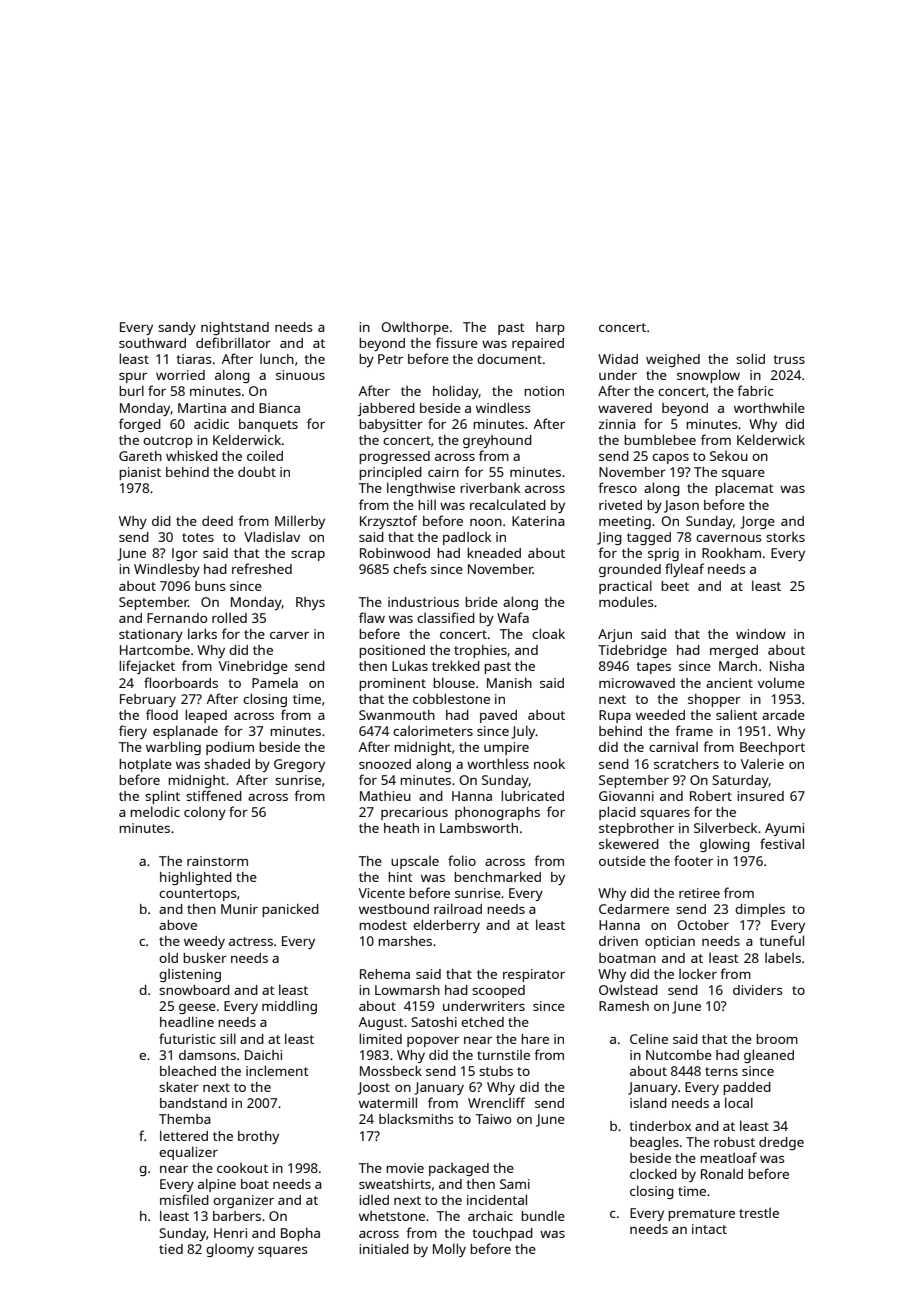 Image resolution: width=924 pixels, height=1308 pixels. Describe the element at coordinates (459, 1169) in the screenshot. I see `packaged` at that location.
